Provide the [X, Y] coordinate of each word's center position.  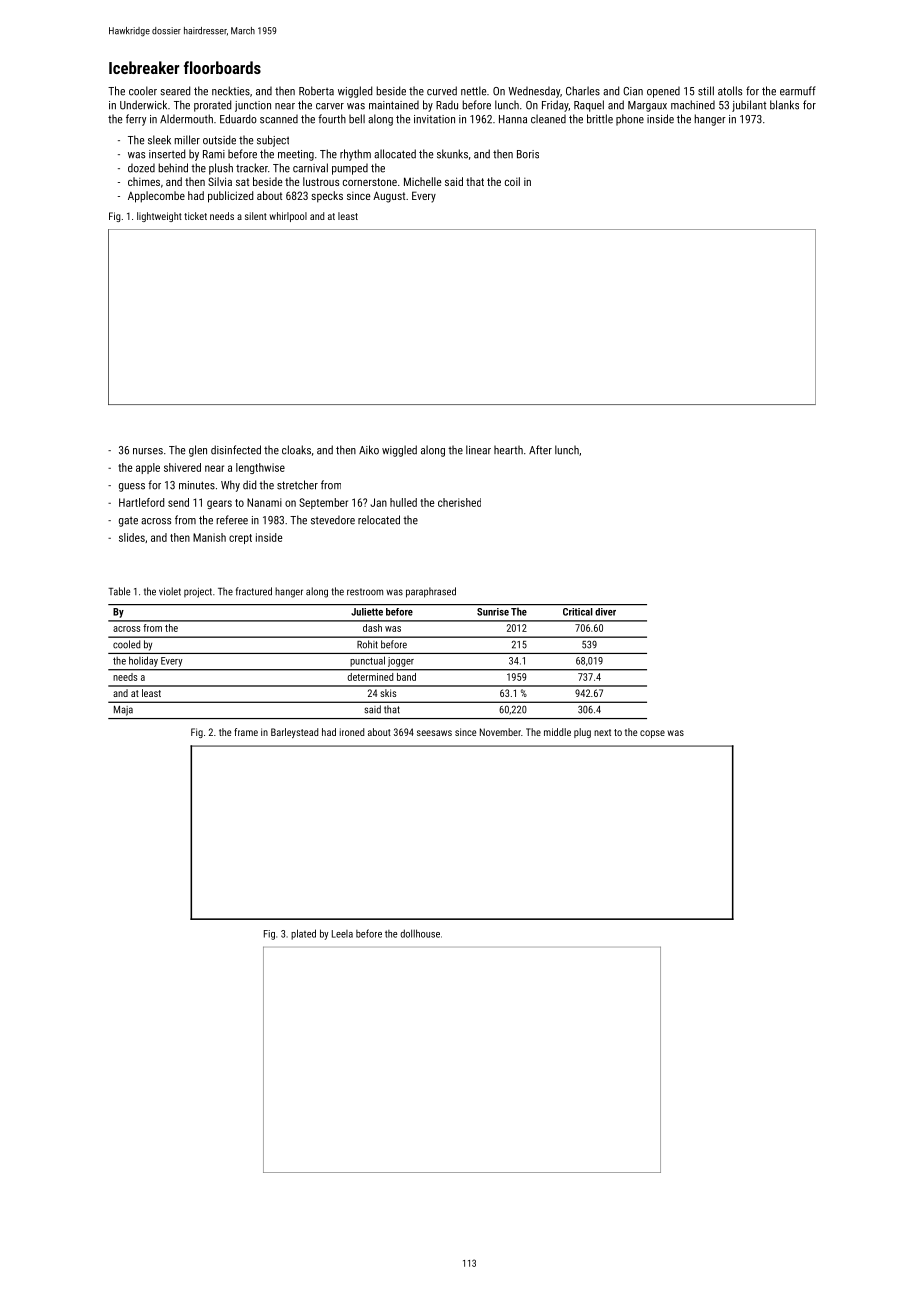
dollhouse [420, 933]
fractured [254, 591]
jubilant [749, 106]
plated [303, 934]
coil [512, 181]
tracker [252, 168]
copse [652, 734]
